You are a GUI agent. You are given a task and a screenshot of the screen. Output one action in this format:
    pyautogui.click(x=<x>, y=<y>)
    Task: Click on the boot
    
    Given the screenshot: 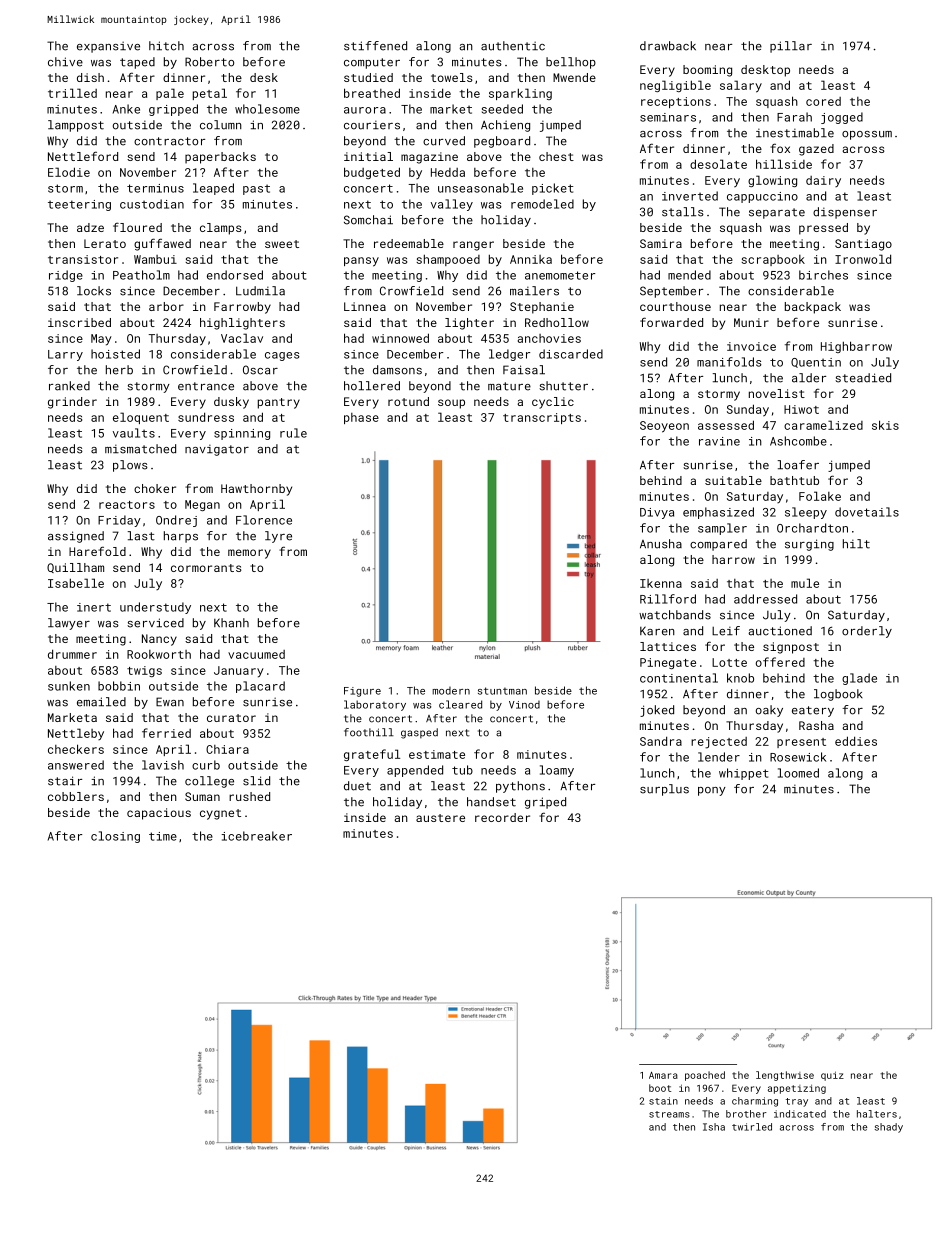 What is the action you would take?
    pyautogui.click(x=660, y=1088)
